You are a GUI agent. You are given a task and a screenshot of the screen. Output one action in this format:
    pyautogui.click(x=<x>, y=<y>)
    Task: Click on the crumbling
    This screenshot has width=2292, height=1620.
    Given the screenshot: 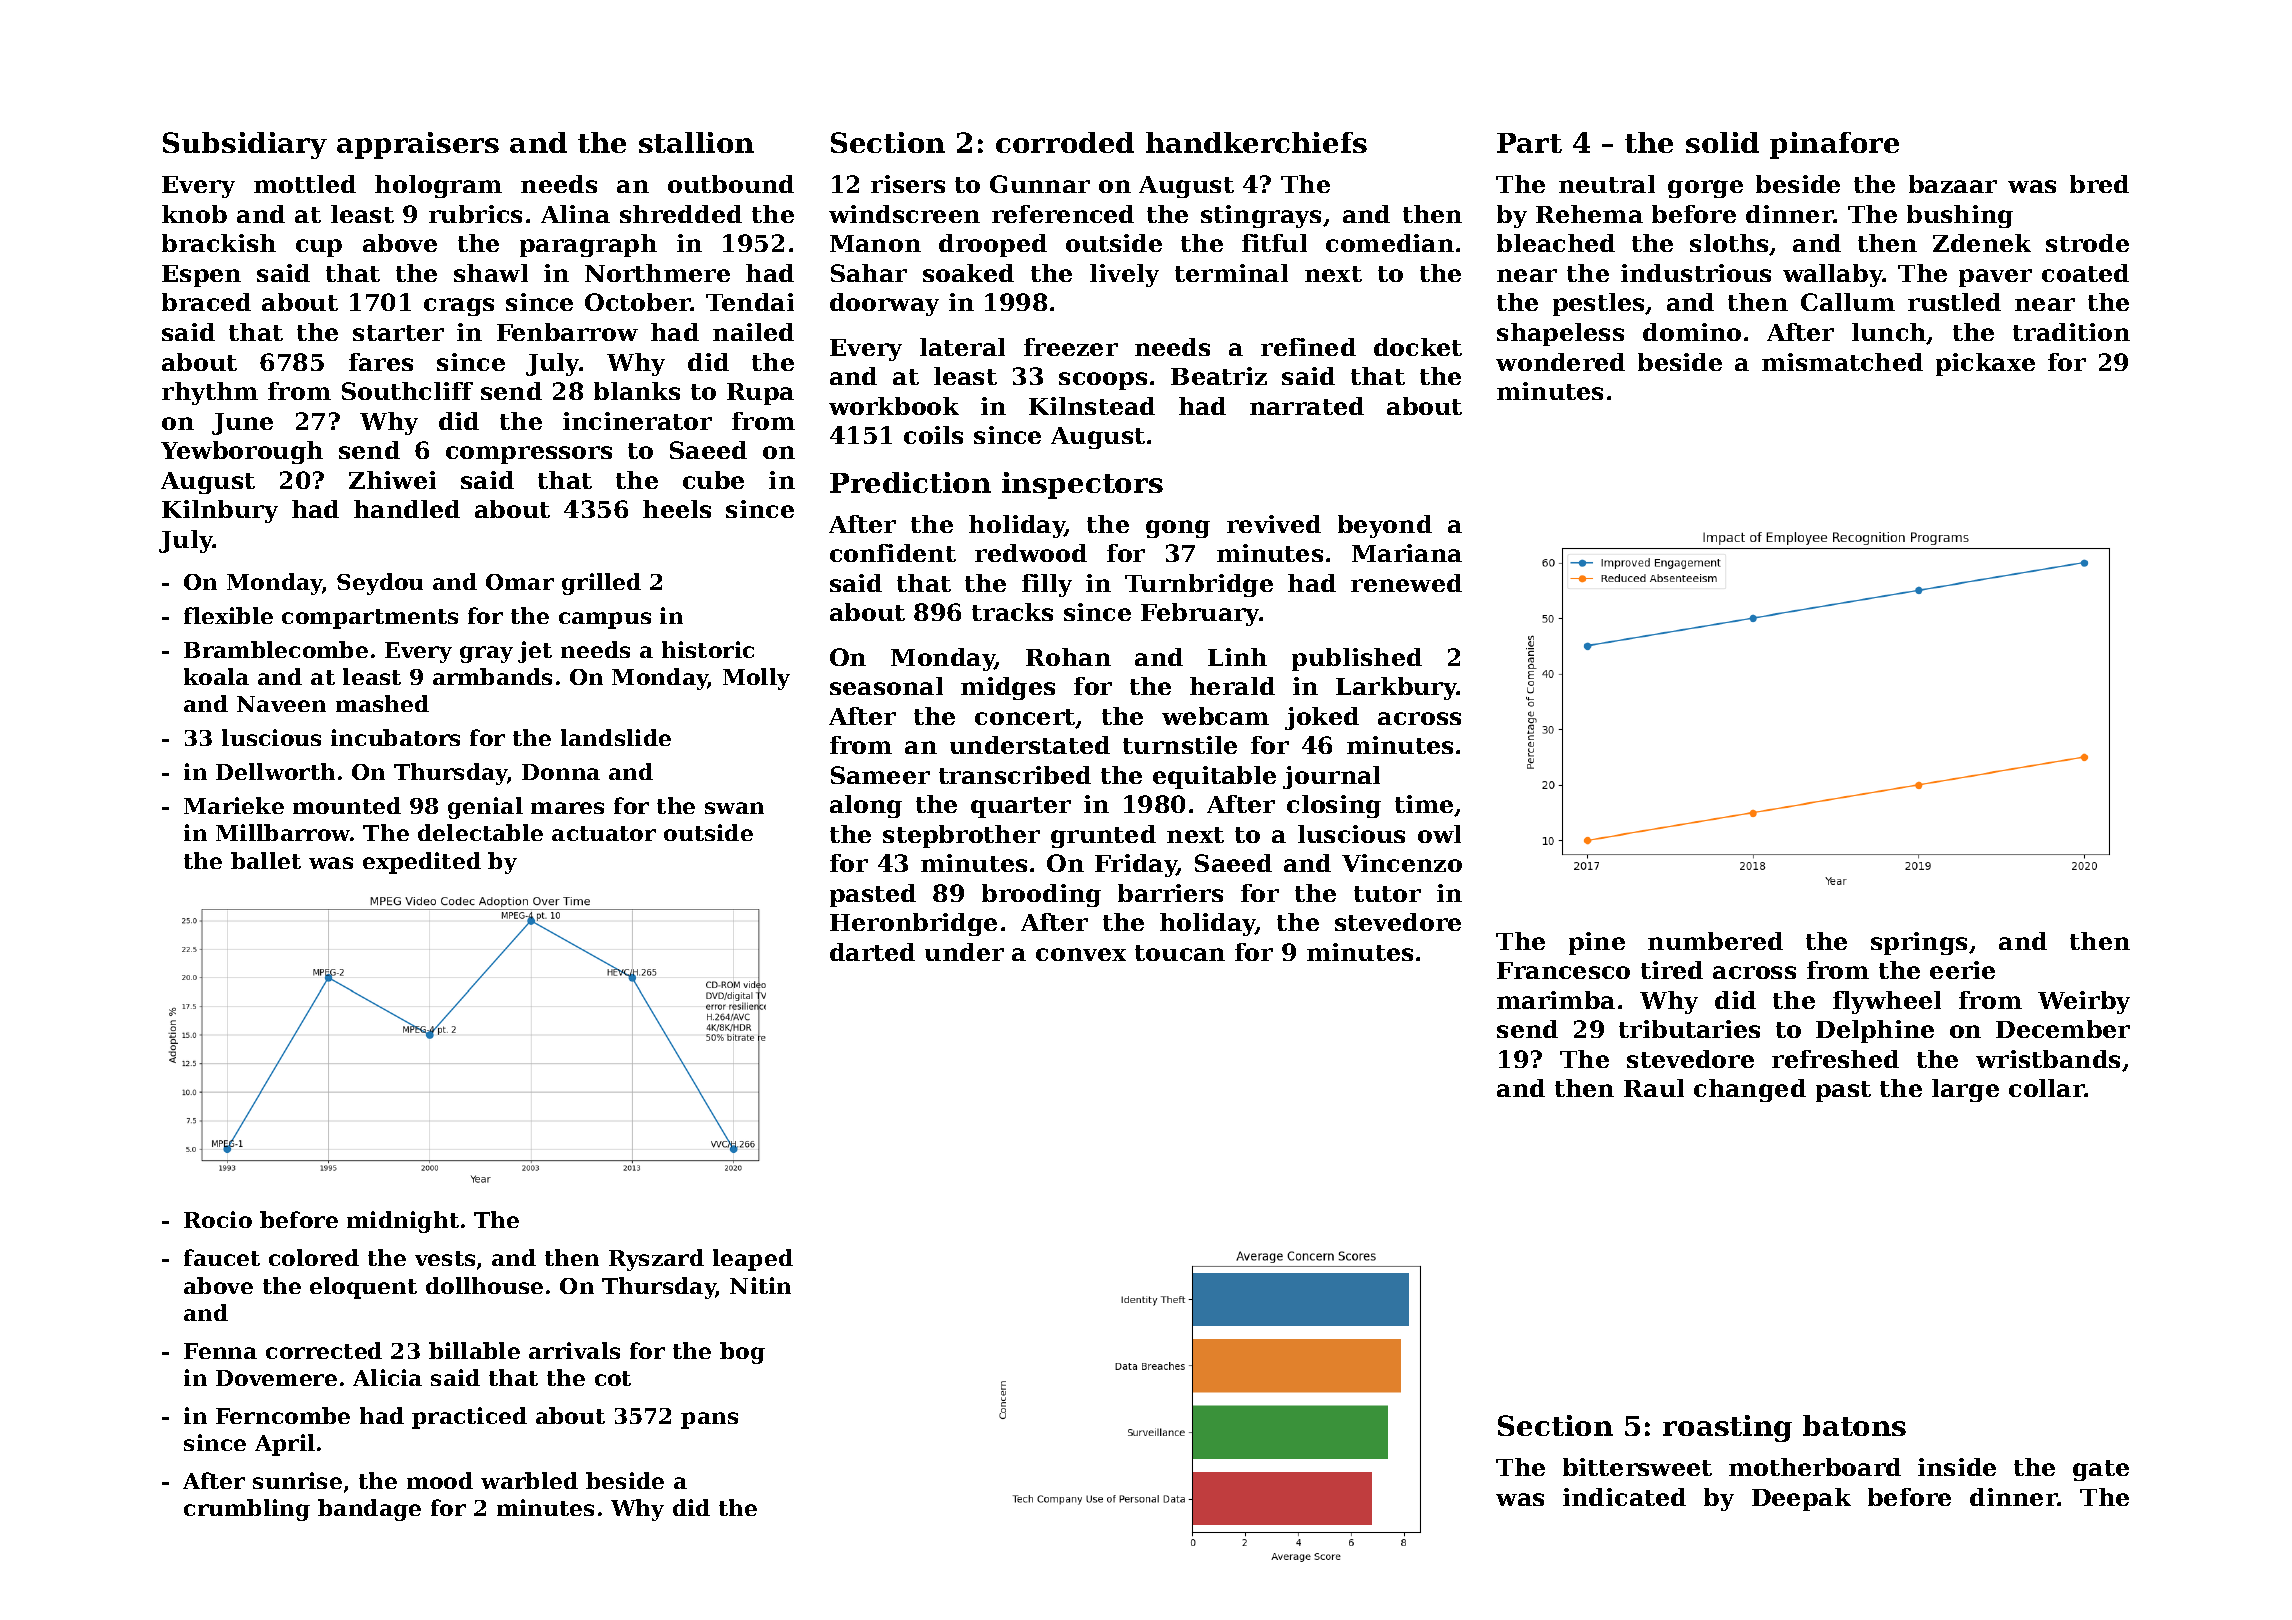 What is the action you would take?
    pyautogui.click(x=247, y=1510)
